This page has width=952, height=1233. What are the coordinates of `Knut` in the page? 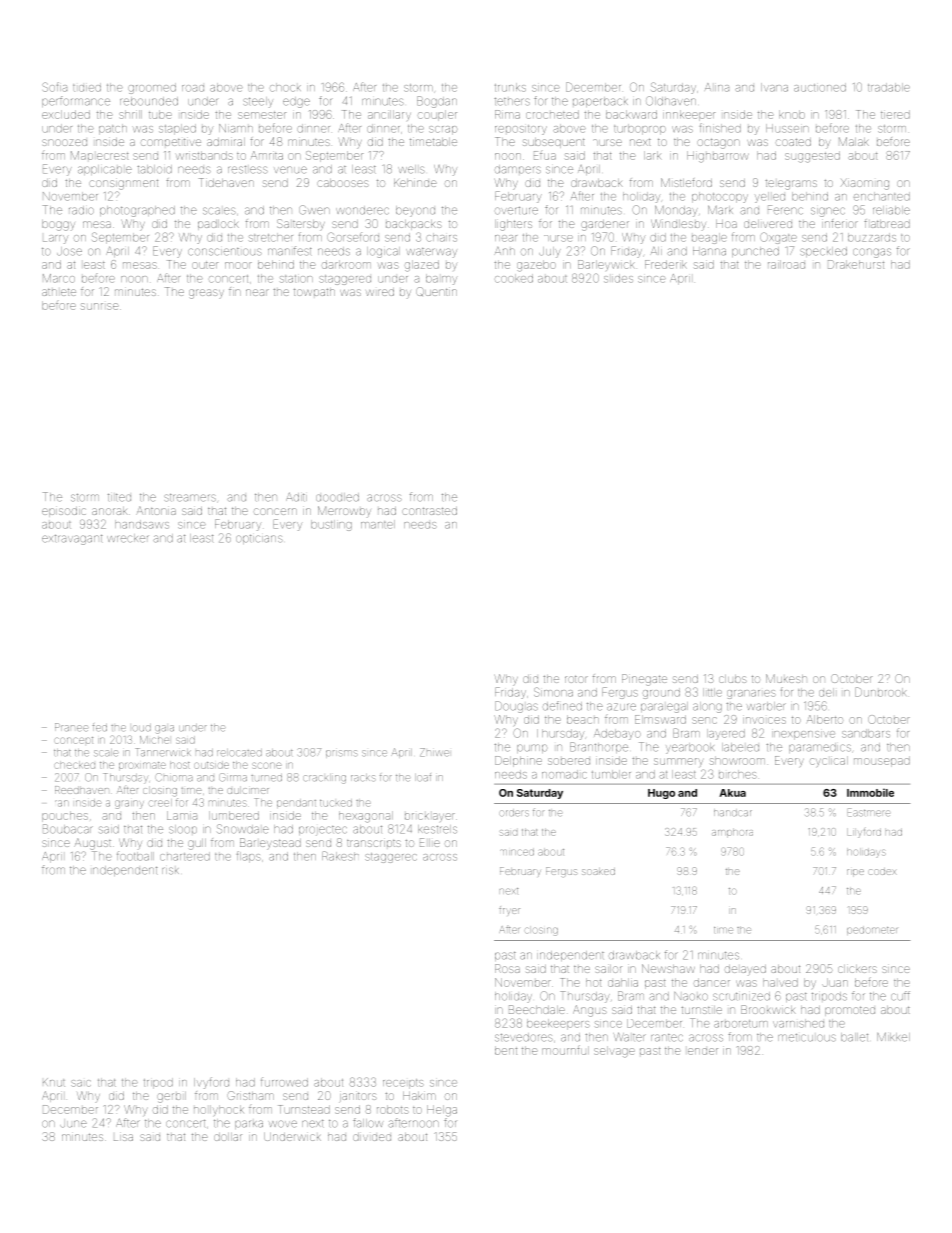 It's located at (54, 1082).
